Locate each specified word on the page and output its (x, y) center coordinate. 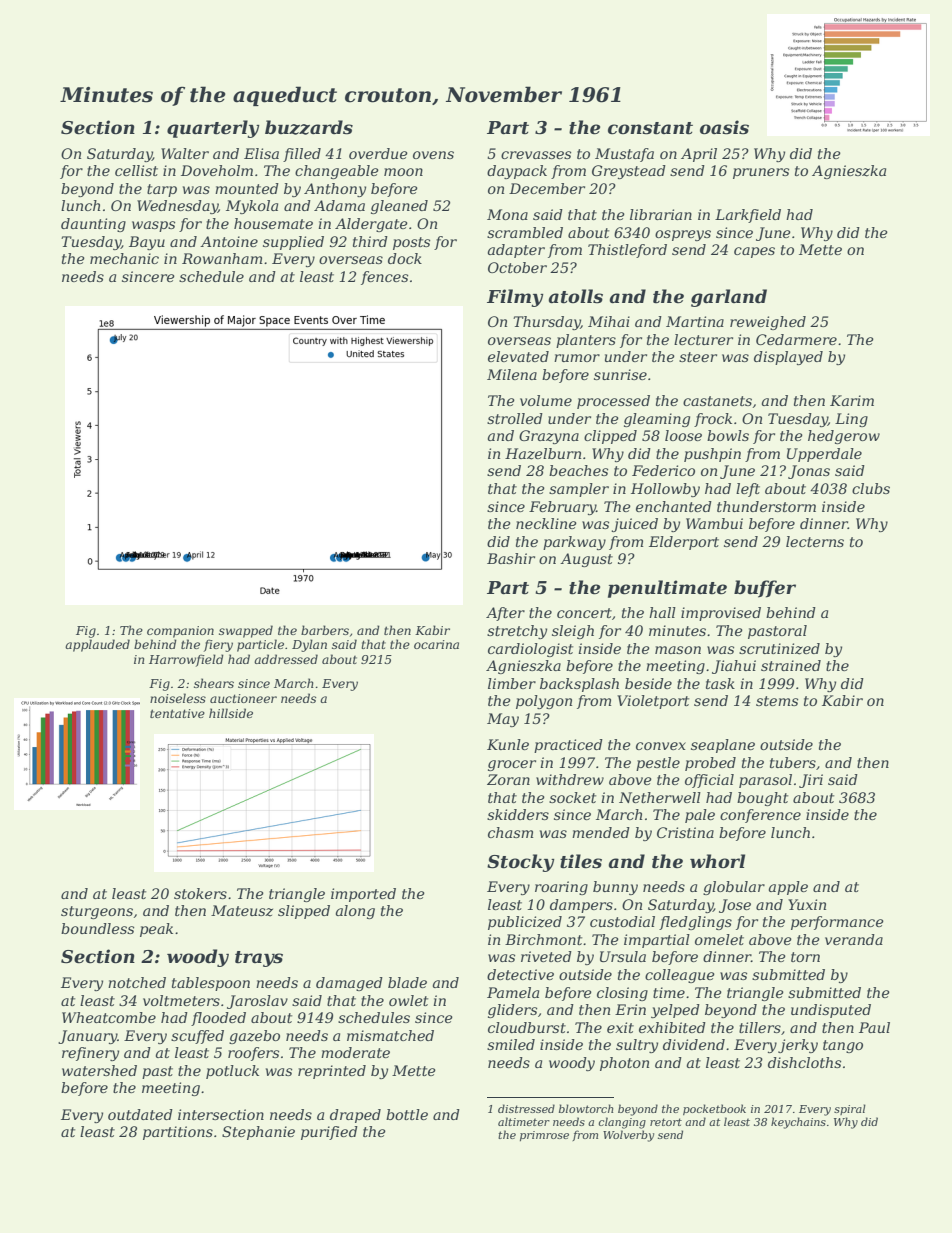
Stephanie (258, 1133)
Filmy (515, 298)
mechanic (124, 258)
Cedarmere (796, 339)
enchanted (674, 506)
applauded (97, 645)
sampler (579, 490)
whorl (717, 861)
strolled (515, 418)
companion (180, 632)
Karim (852, 400)
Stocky (521, 863)
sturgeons (97, 912)
